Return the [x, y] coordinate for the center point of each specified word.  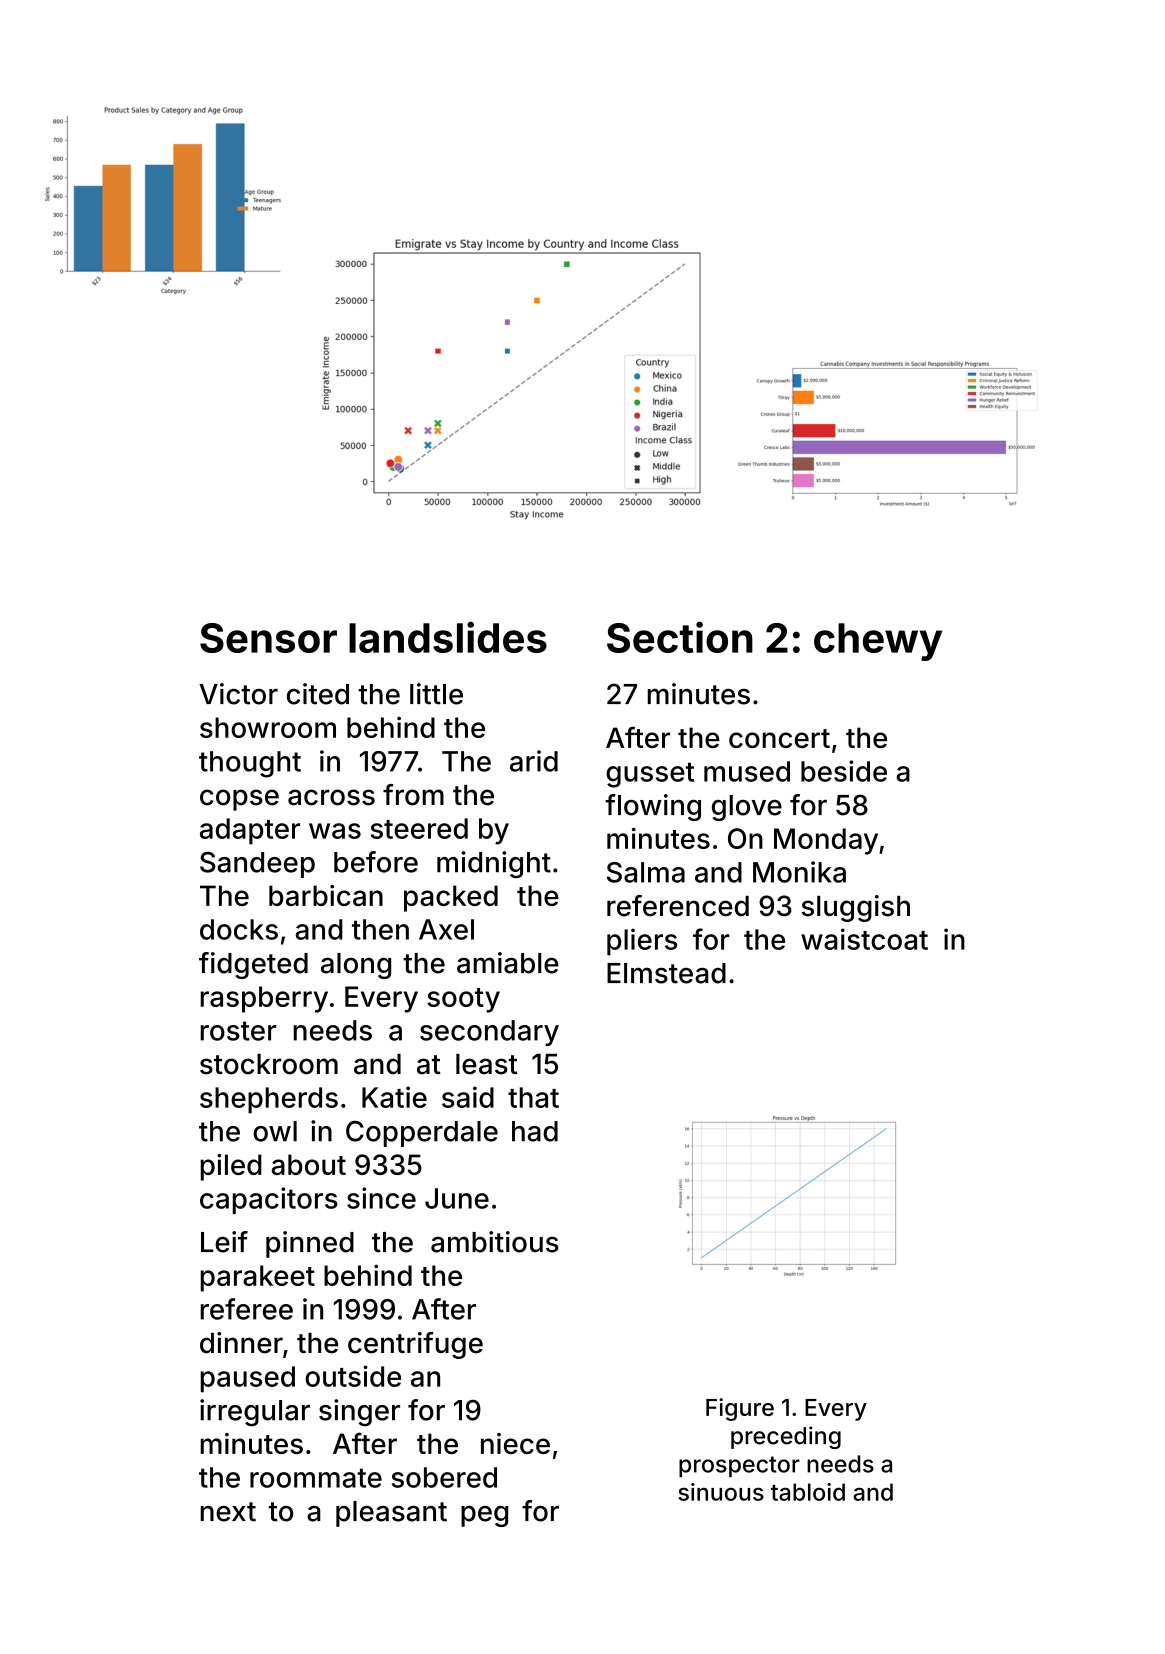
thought [250, 764]
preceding [786, 1437]
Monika [799, 872]
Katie [394, 1097]
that [533, 1097]
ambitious [495, 1242]
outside [353, 1376]
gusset [650, 775]
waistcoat [864, 939]
